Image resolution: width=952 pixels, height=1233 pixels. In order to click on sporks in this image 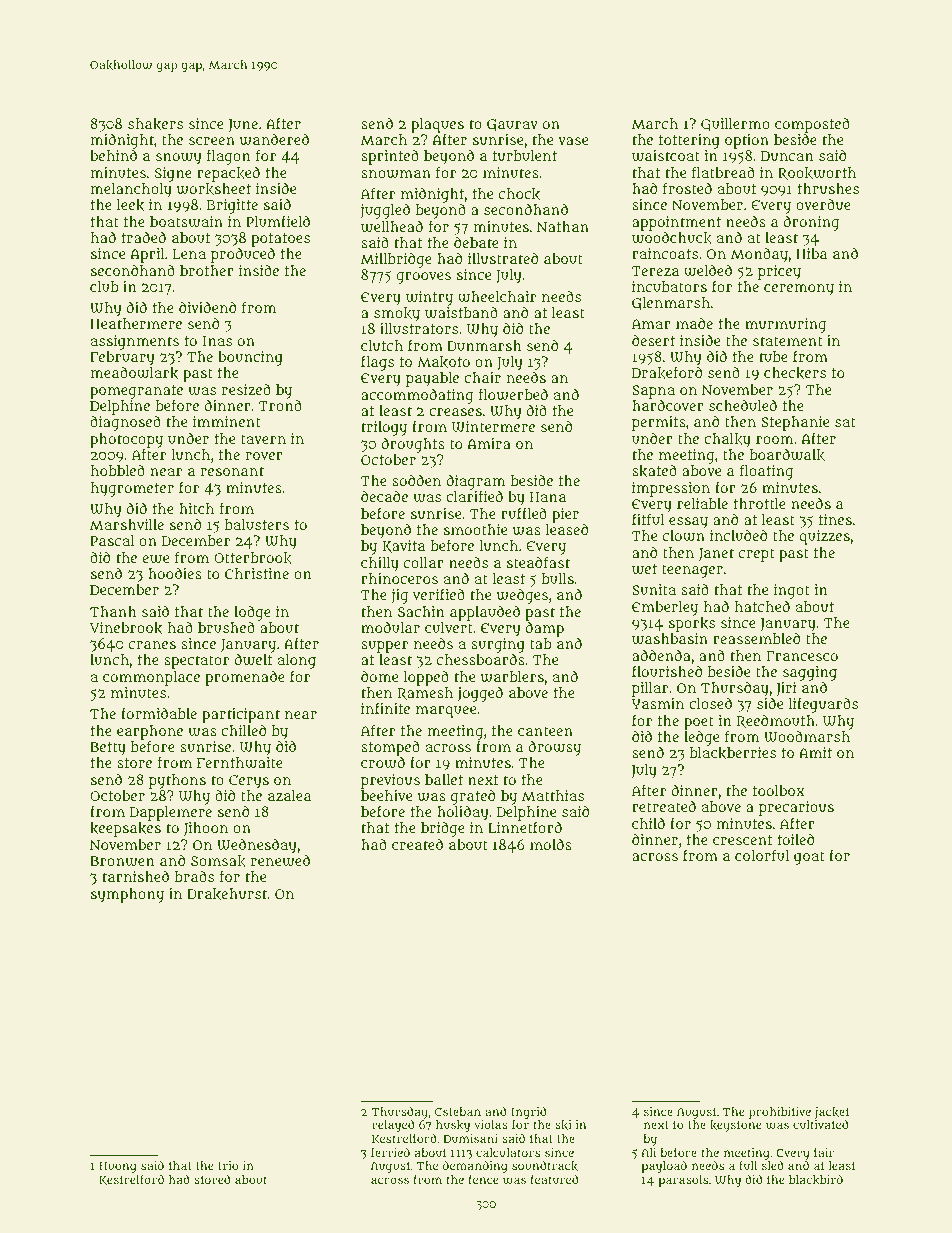, I will do `click(692, 624)`.
